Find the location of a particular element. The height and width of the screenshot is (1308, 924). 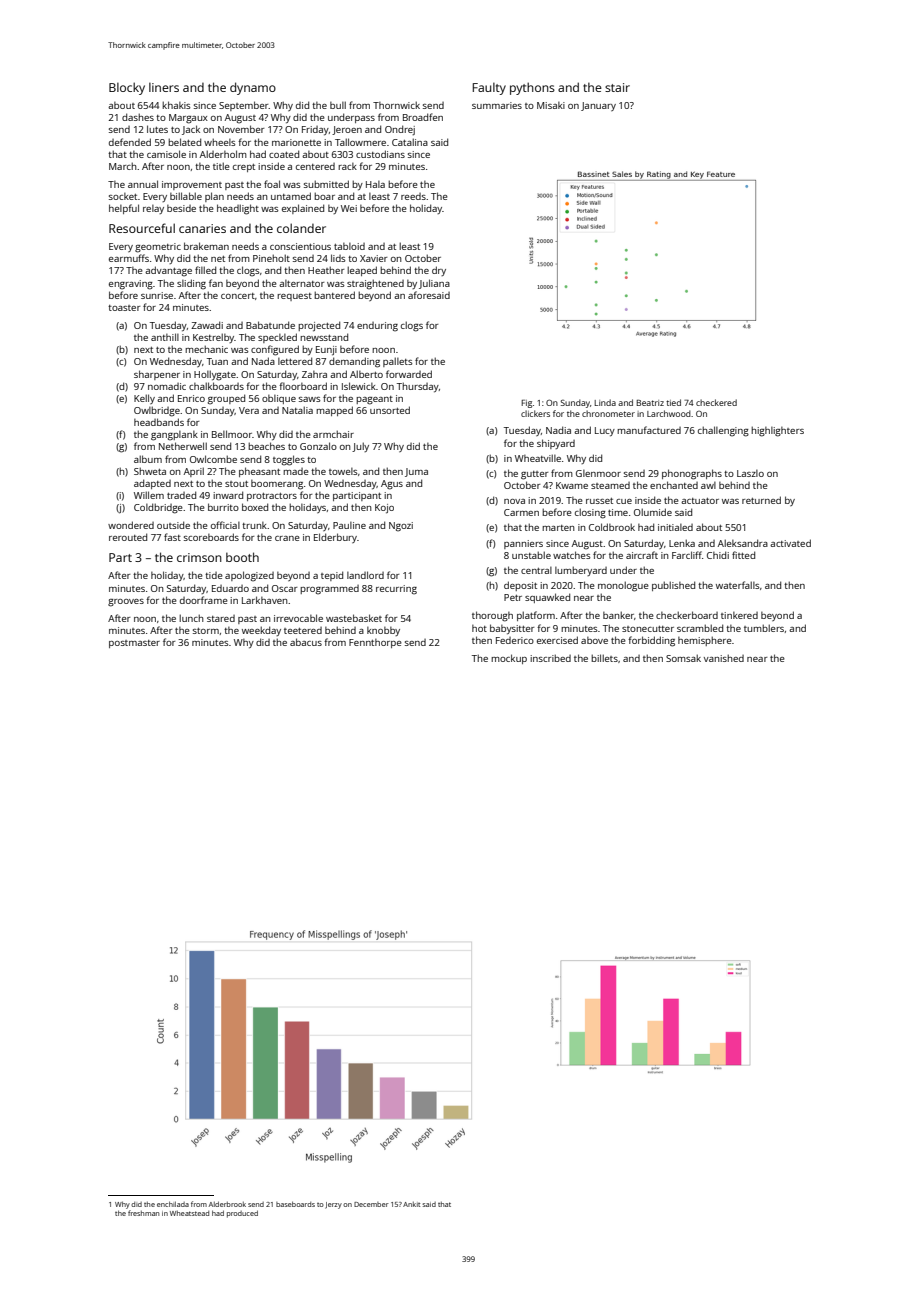

enchilada is located at coordinates (173, 1204).
